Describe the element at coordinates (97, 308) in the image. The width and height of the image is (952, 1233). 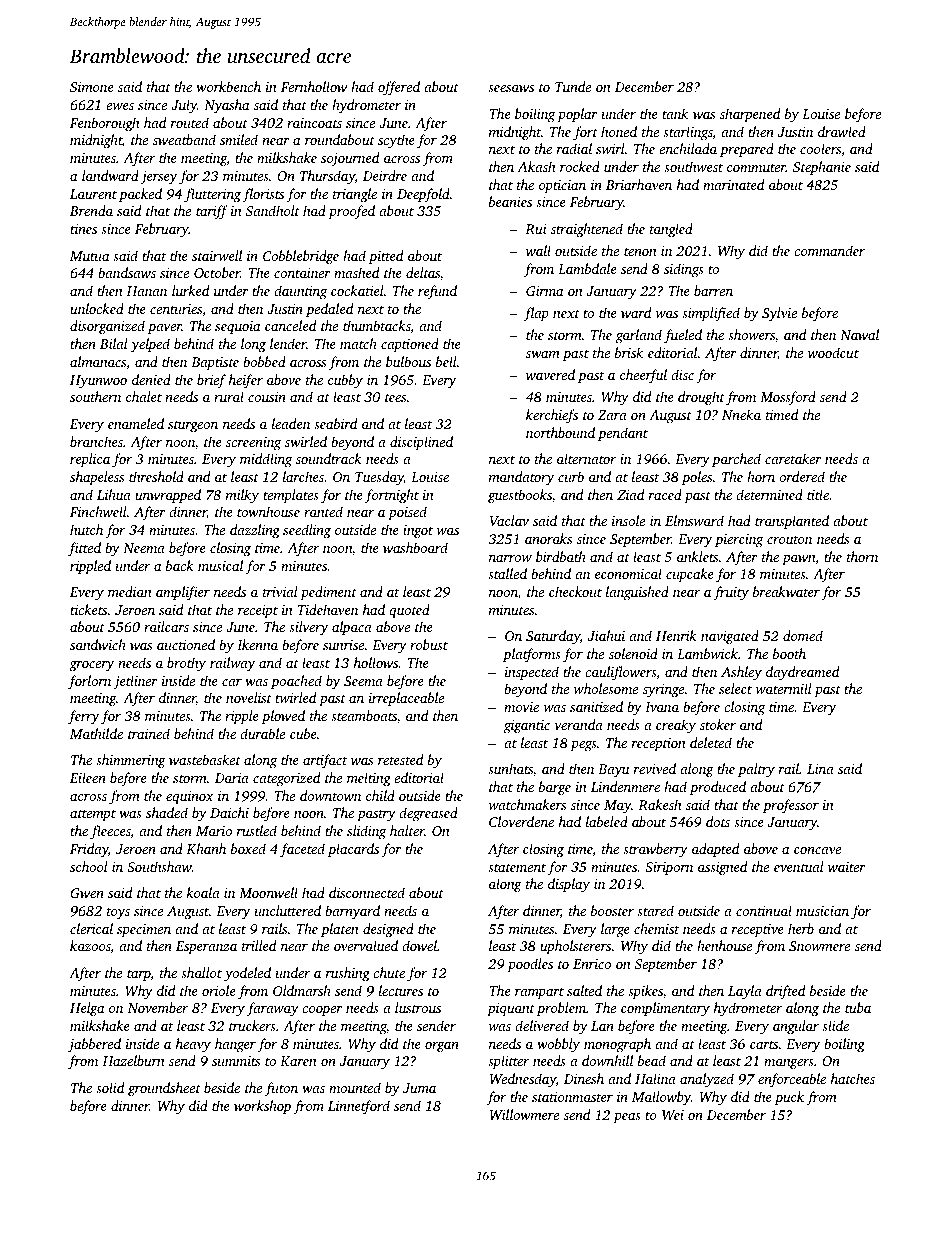
I see `unlocked` at that location.
